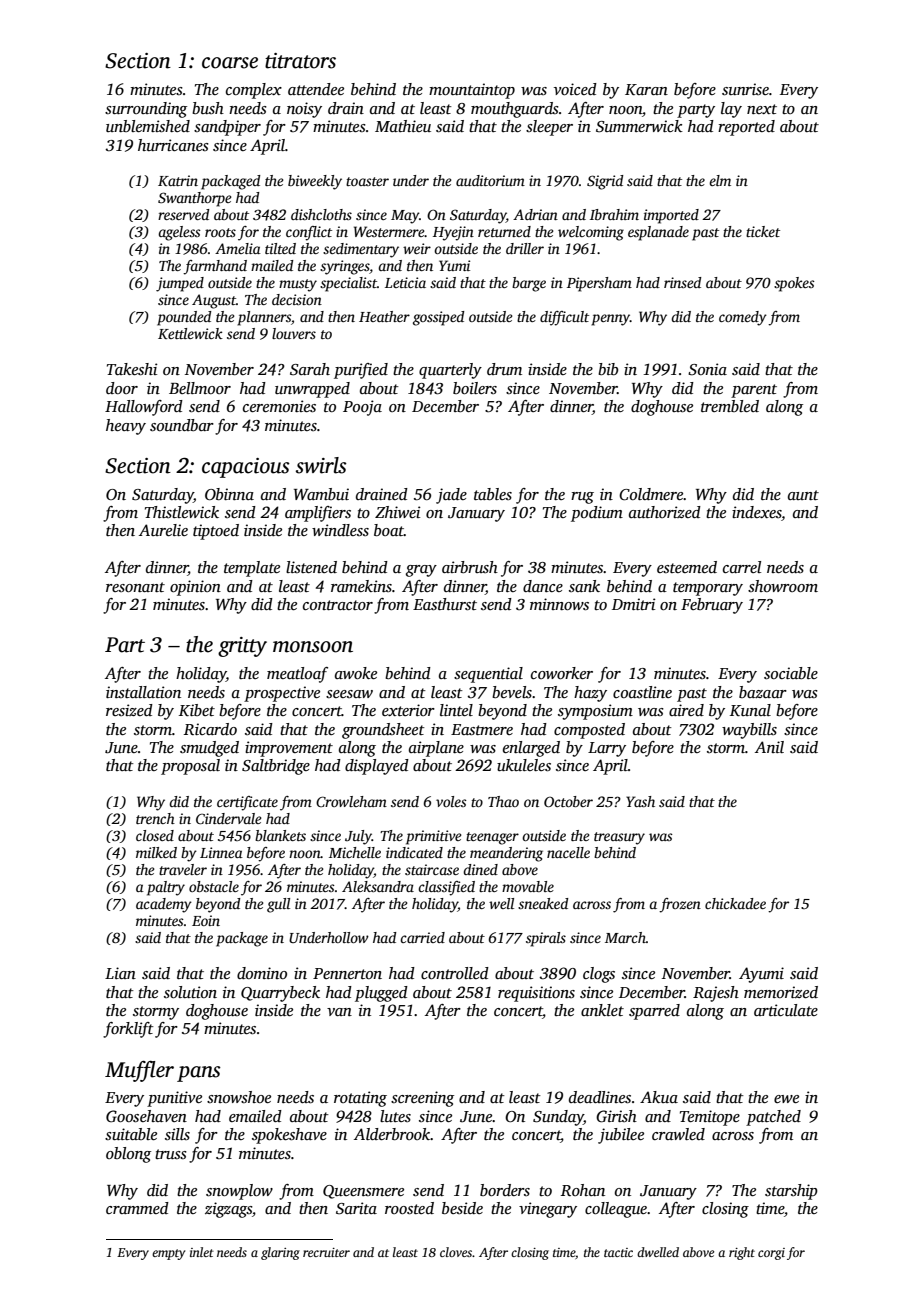 This screenshot has height=1308, width=924. I want to click on Lian, so click(120, 973).
